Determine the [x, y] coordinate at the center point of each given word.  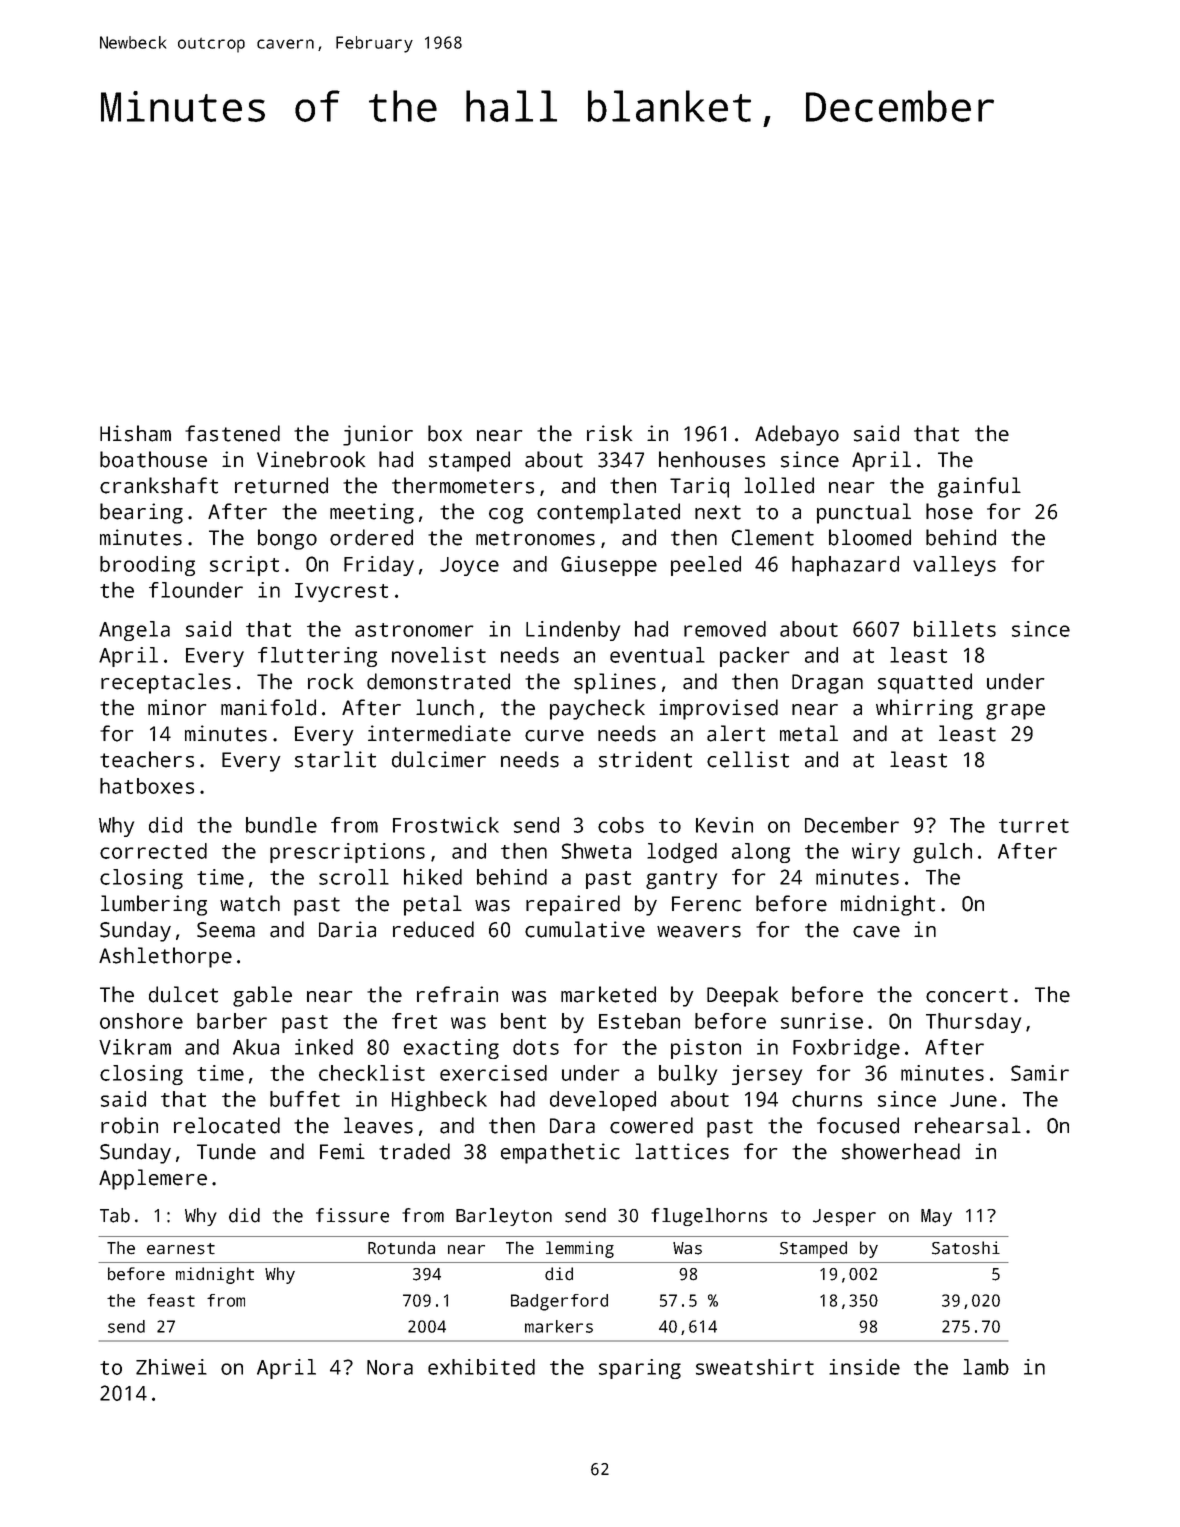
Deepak [742, 996]
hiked [433, 877]
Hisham [135, 433]
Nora [390, 1367]
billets [955, 629]
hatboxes [147, 786]
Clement [773, 537]
